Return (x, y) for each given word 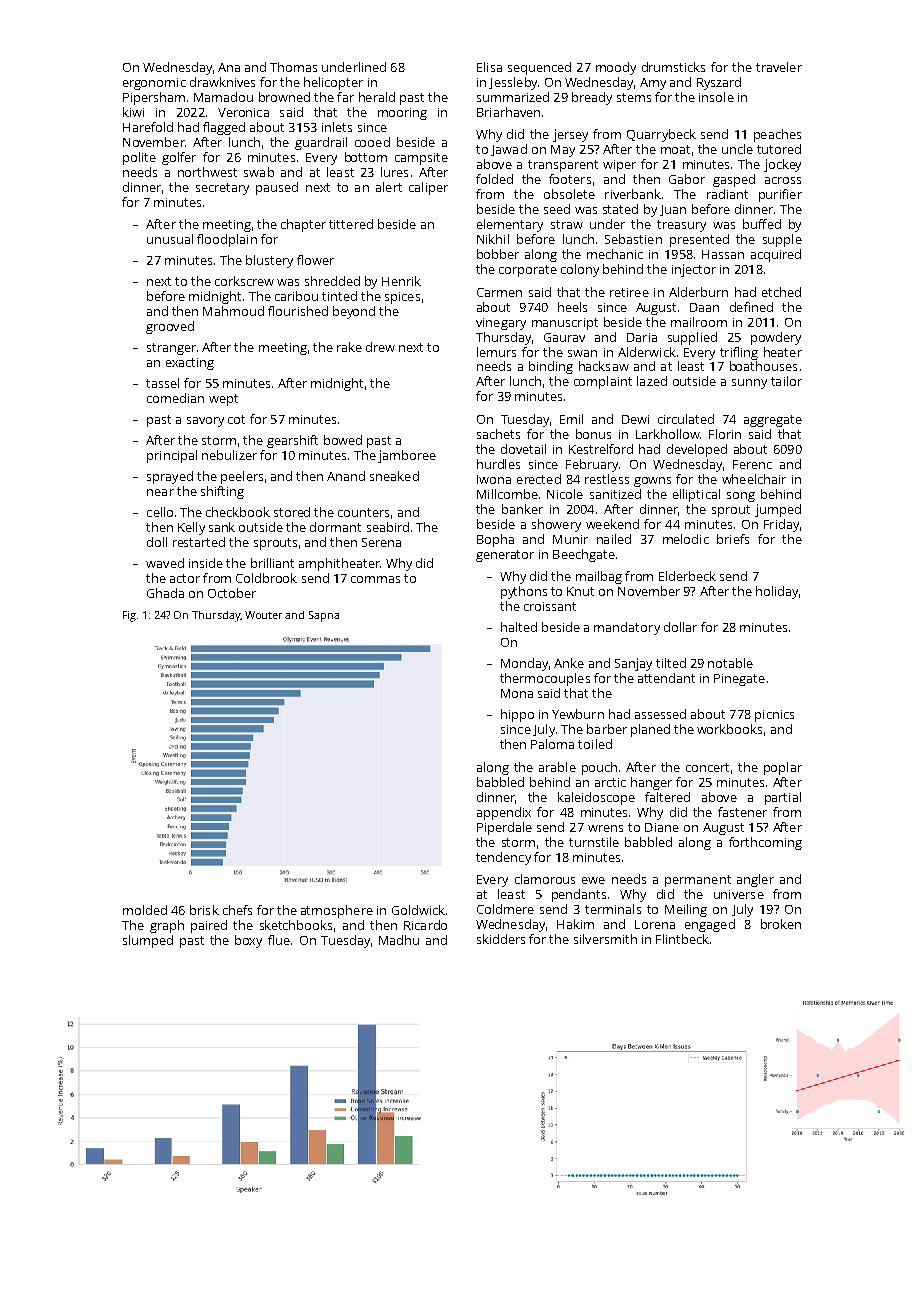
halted (519, 627)
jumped (778, 510)
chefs (237, 910)
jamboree (407, 456)
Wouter (263, 615)
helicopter (333, 83)
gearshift (292, 441)
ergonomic (154, 84)
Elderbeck (687, 576)
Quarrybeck (661, 135)
